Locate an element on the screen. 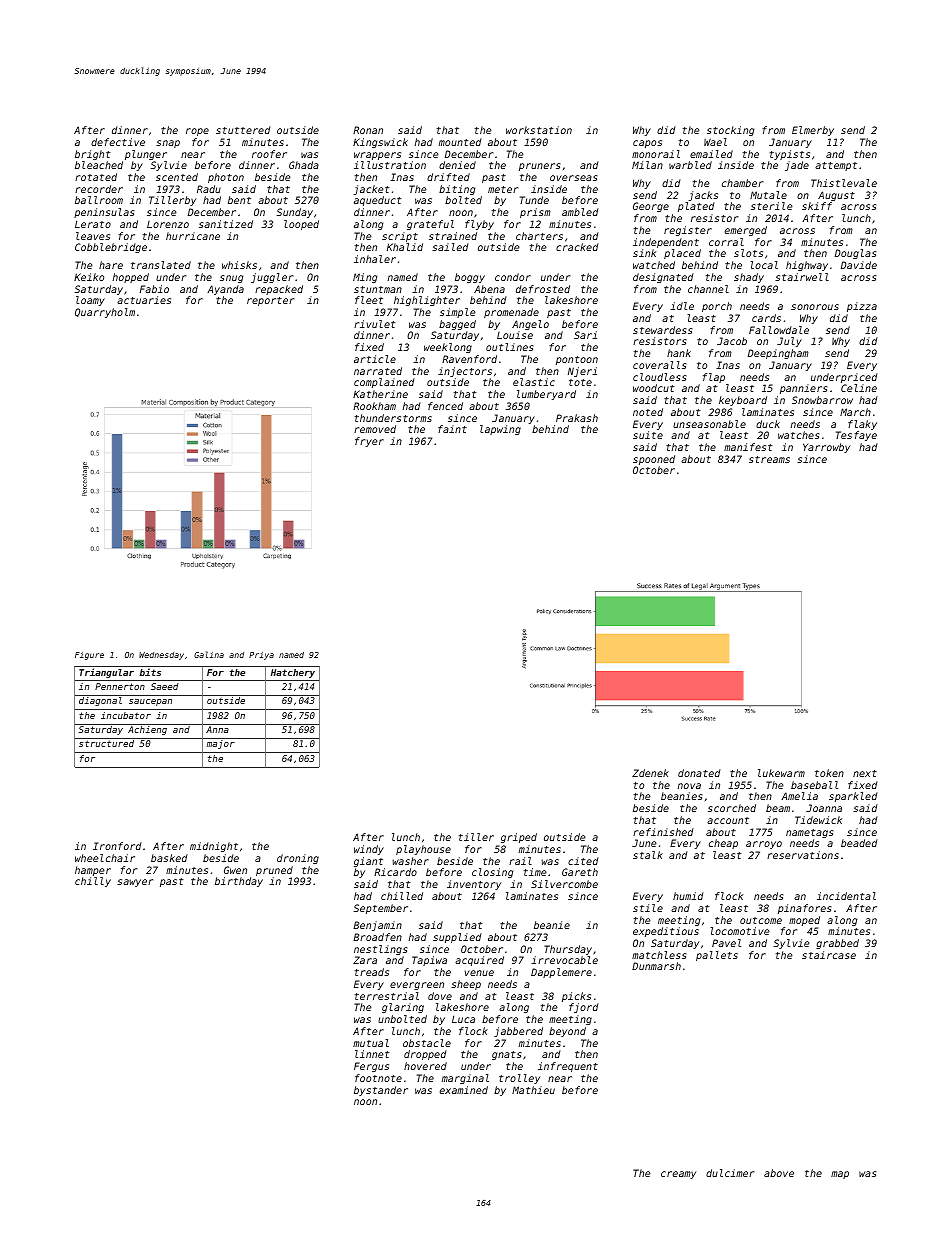  streams is located at coordinates (769, 459).
